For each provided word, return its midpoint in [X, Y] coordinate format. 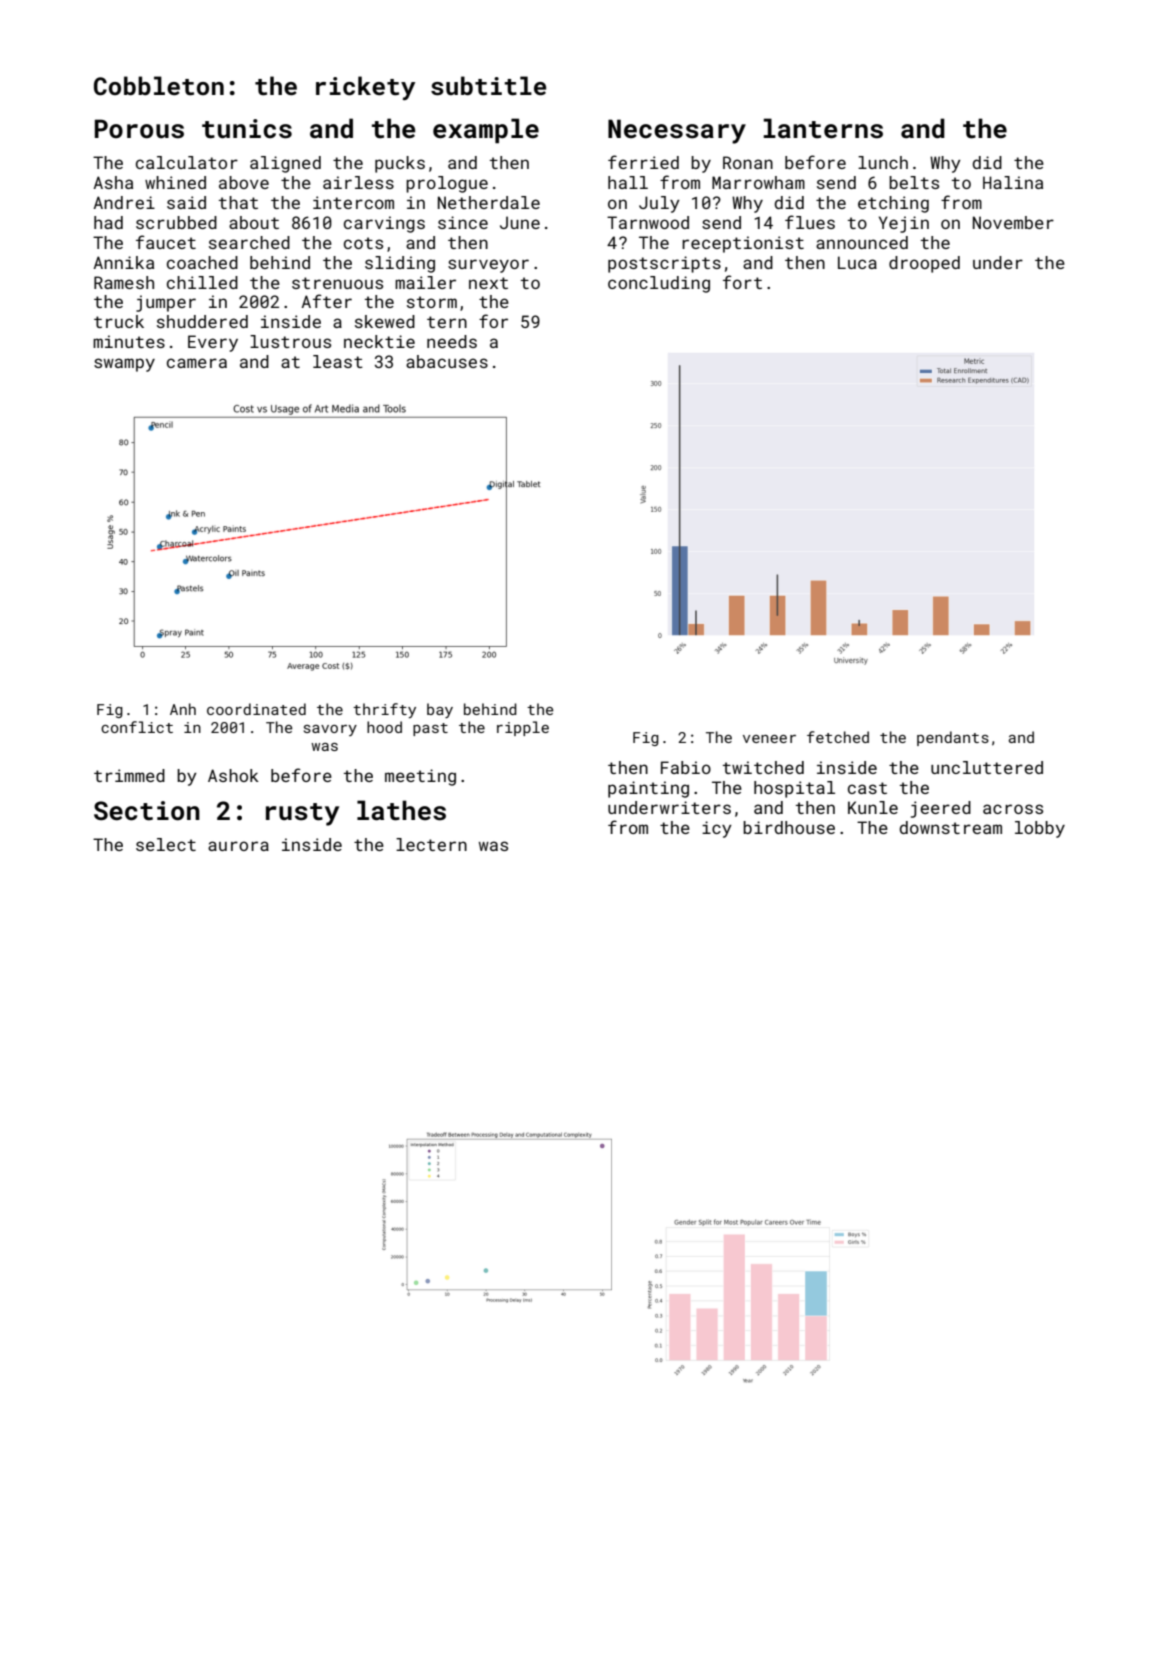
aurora [238, 846]
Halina [1013, 182]
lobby [1040, 829]
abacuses [447, 361]
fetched [838, 737]
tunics [247, 129]
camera [197, 363]
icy [717, 829]
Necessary [677, 131]
